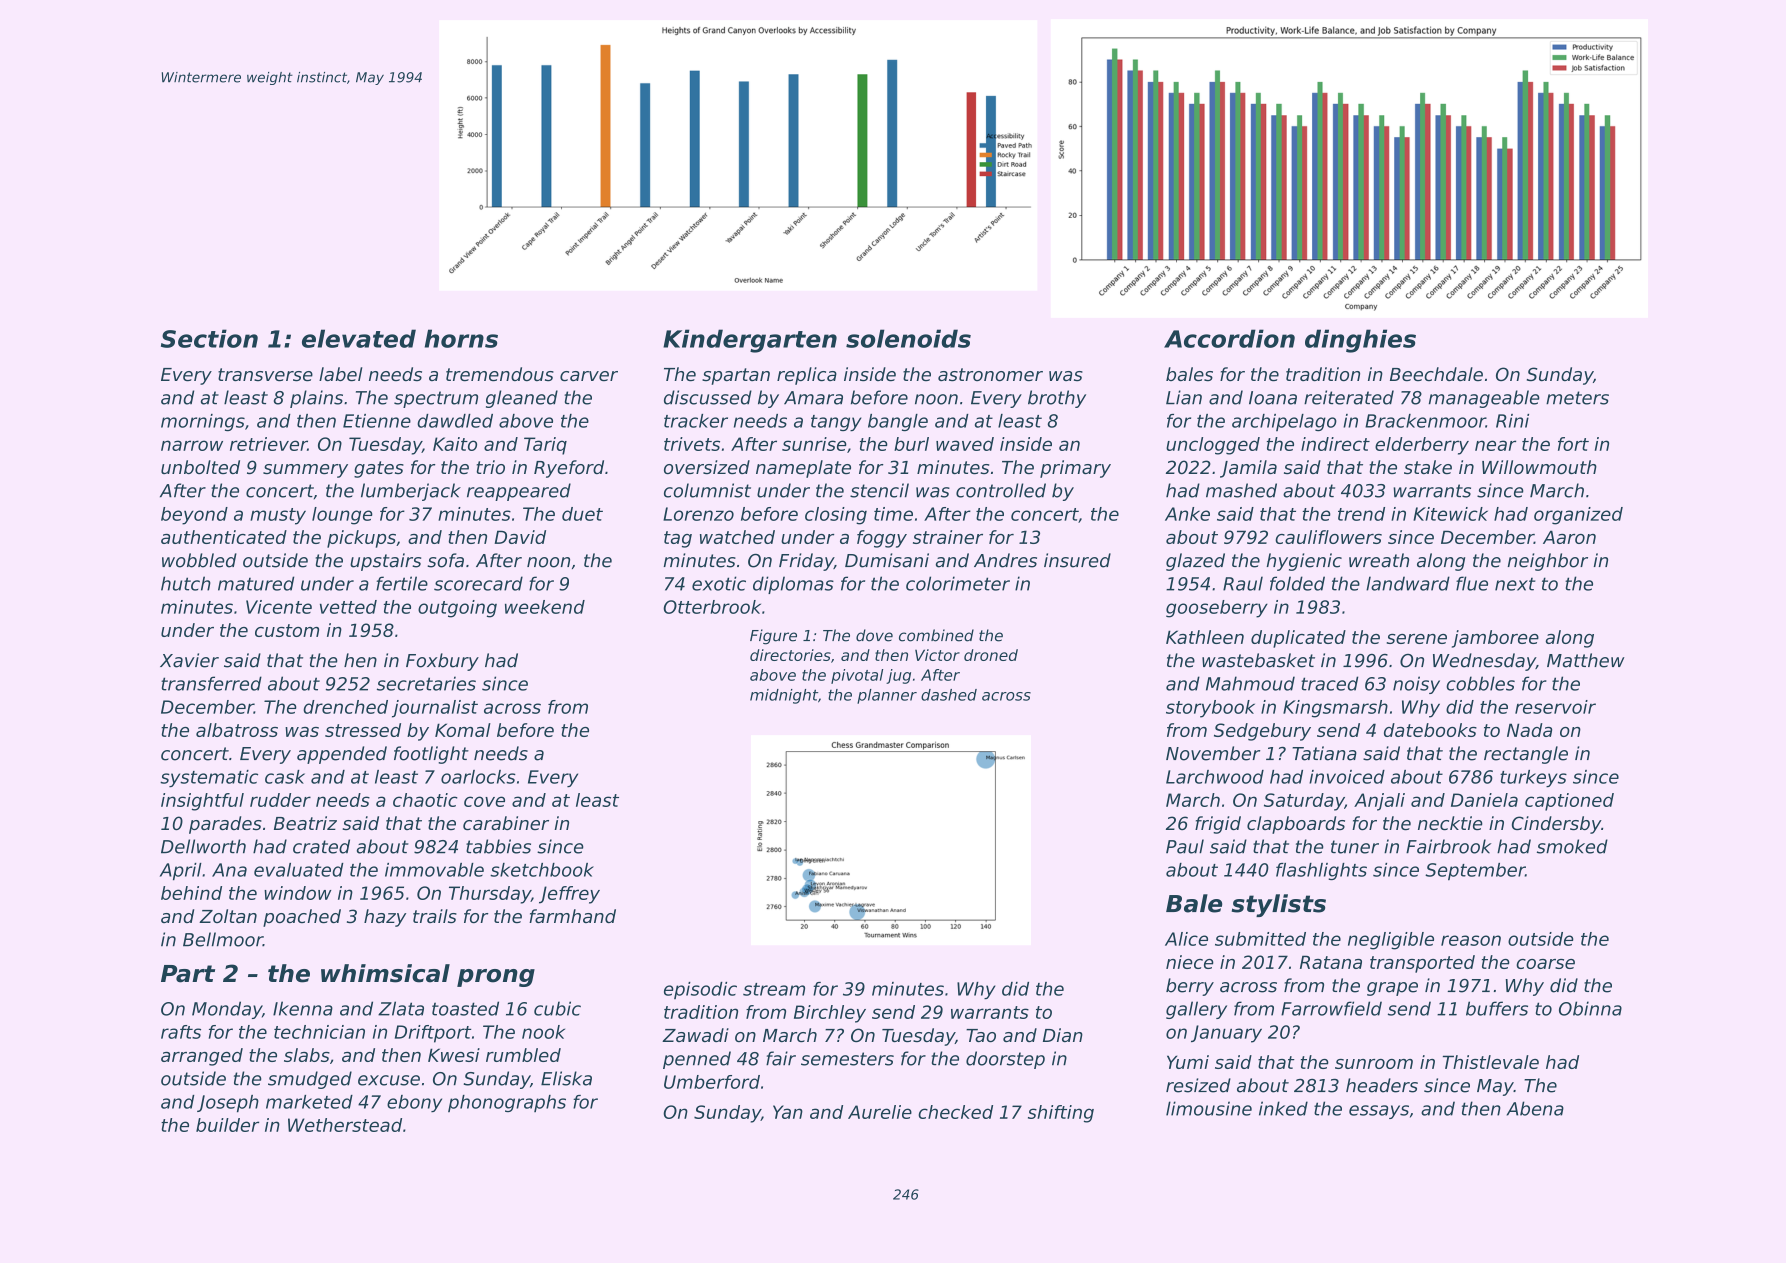 Image resolution: width=1786 pixels, height=1263 pixels. I want to click on cove, so click(484, 801).
